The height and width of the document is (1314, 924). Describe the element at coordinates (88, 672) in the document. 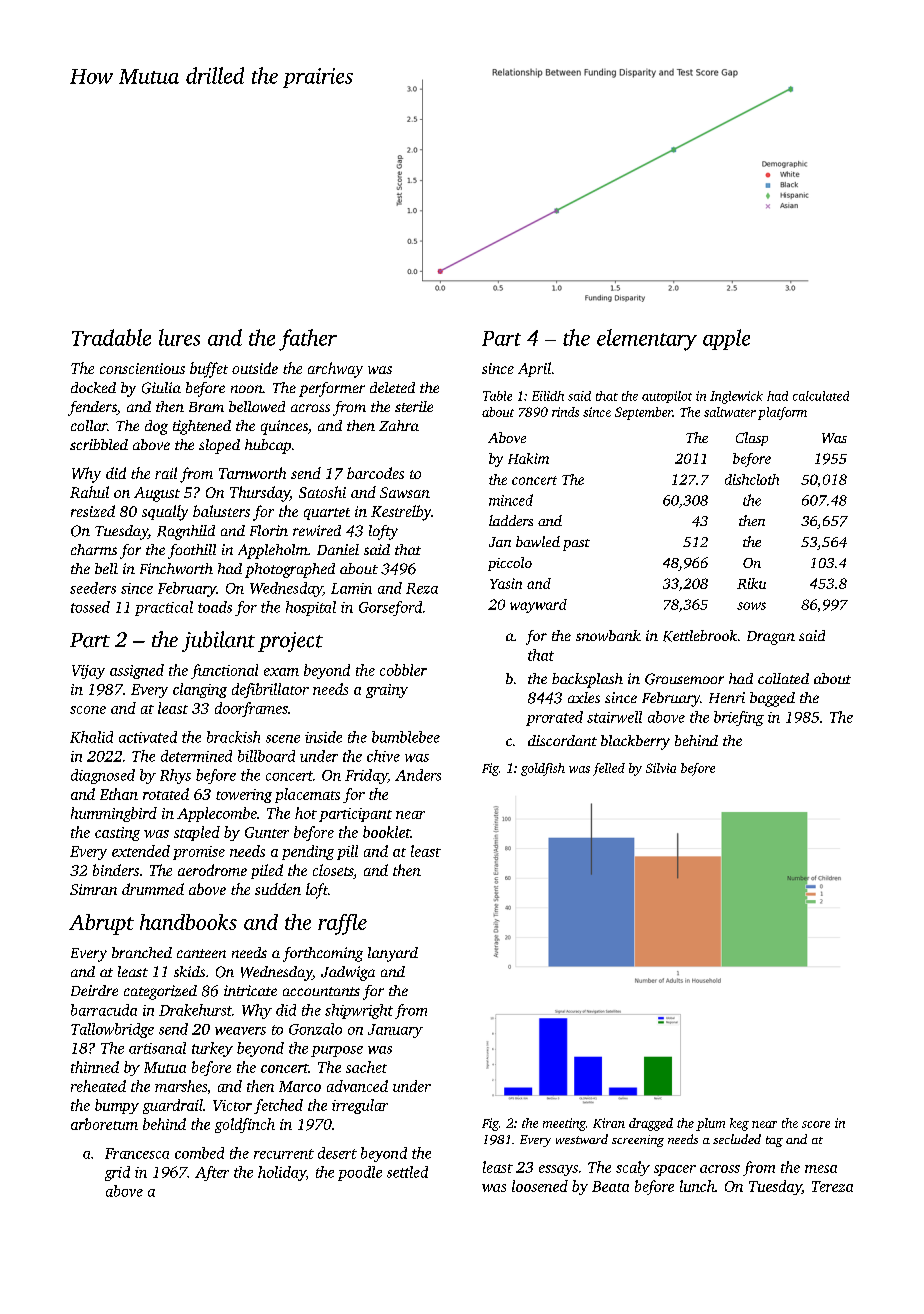

I see `Vijay` at that location.
